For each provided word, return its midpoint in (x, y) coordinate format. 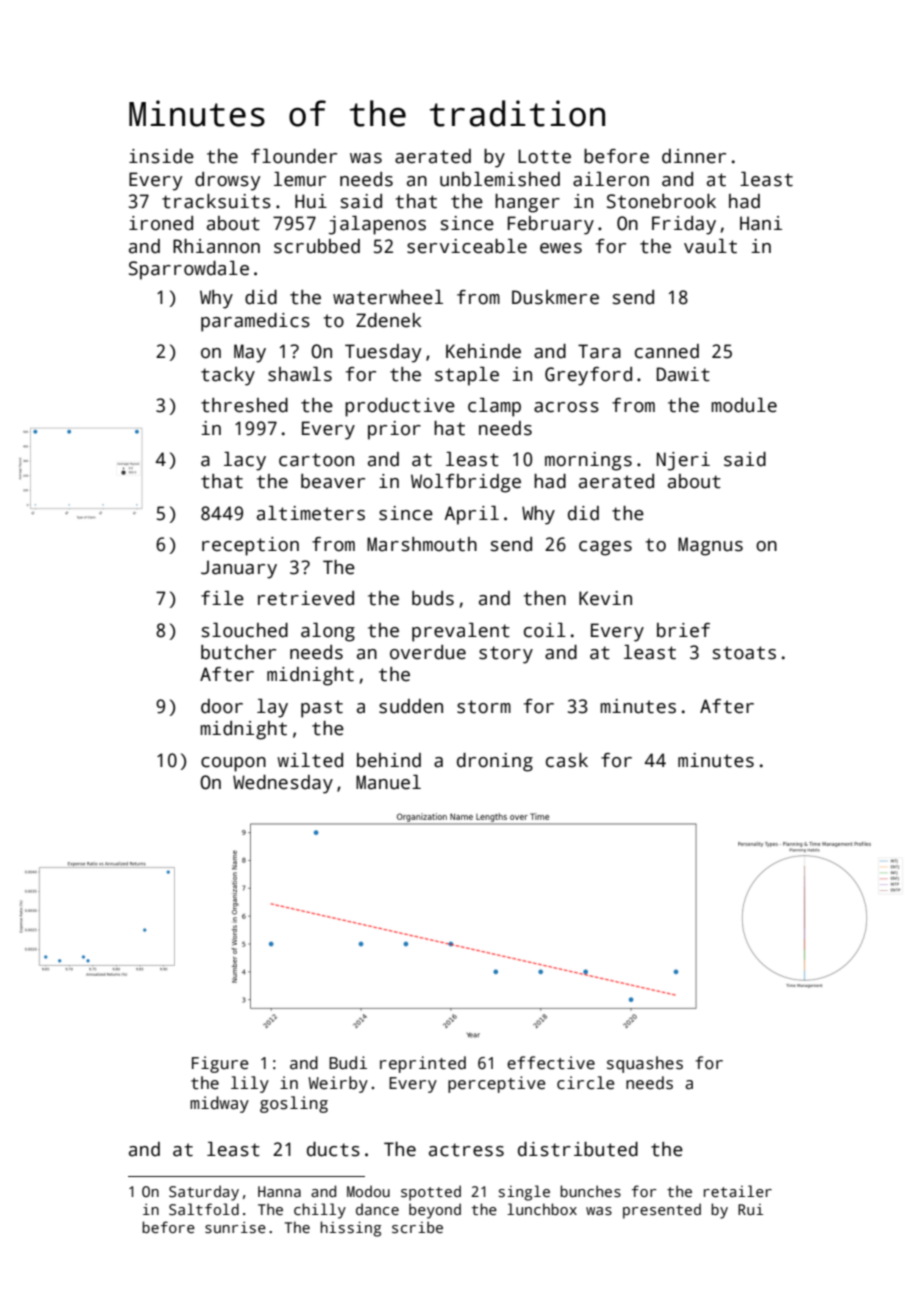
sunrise (235, 1227)
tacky (228, 376)
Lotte (544, 156)
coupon (233, 764)
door (222, 706)
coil (545, 630)
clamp (494, 407)
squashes (645, 1064)
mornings (588, 461)
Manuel (388, 782)
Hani (761, 223)
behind (389, 760)
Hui (311, 201)
